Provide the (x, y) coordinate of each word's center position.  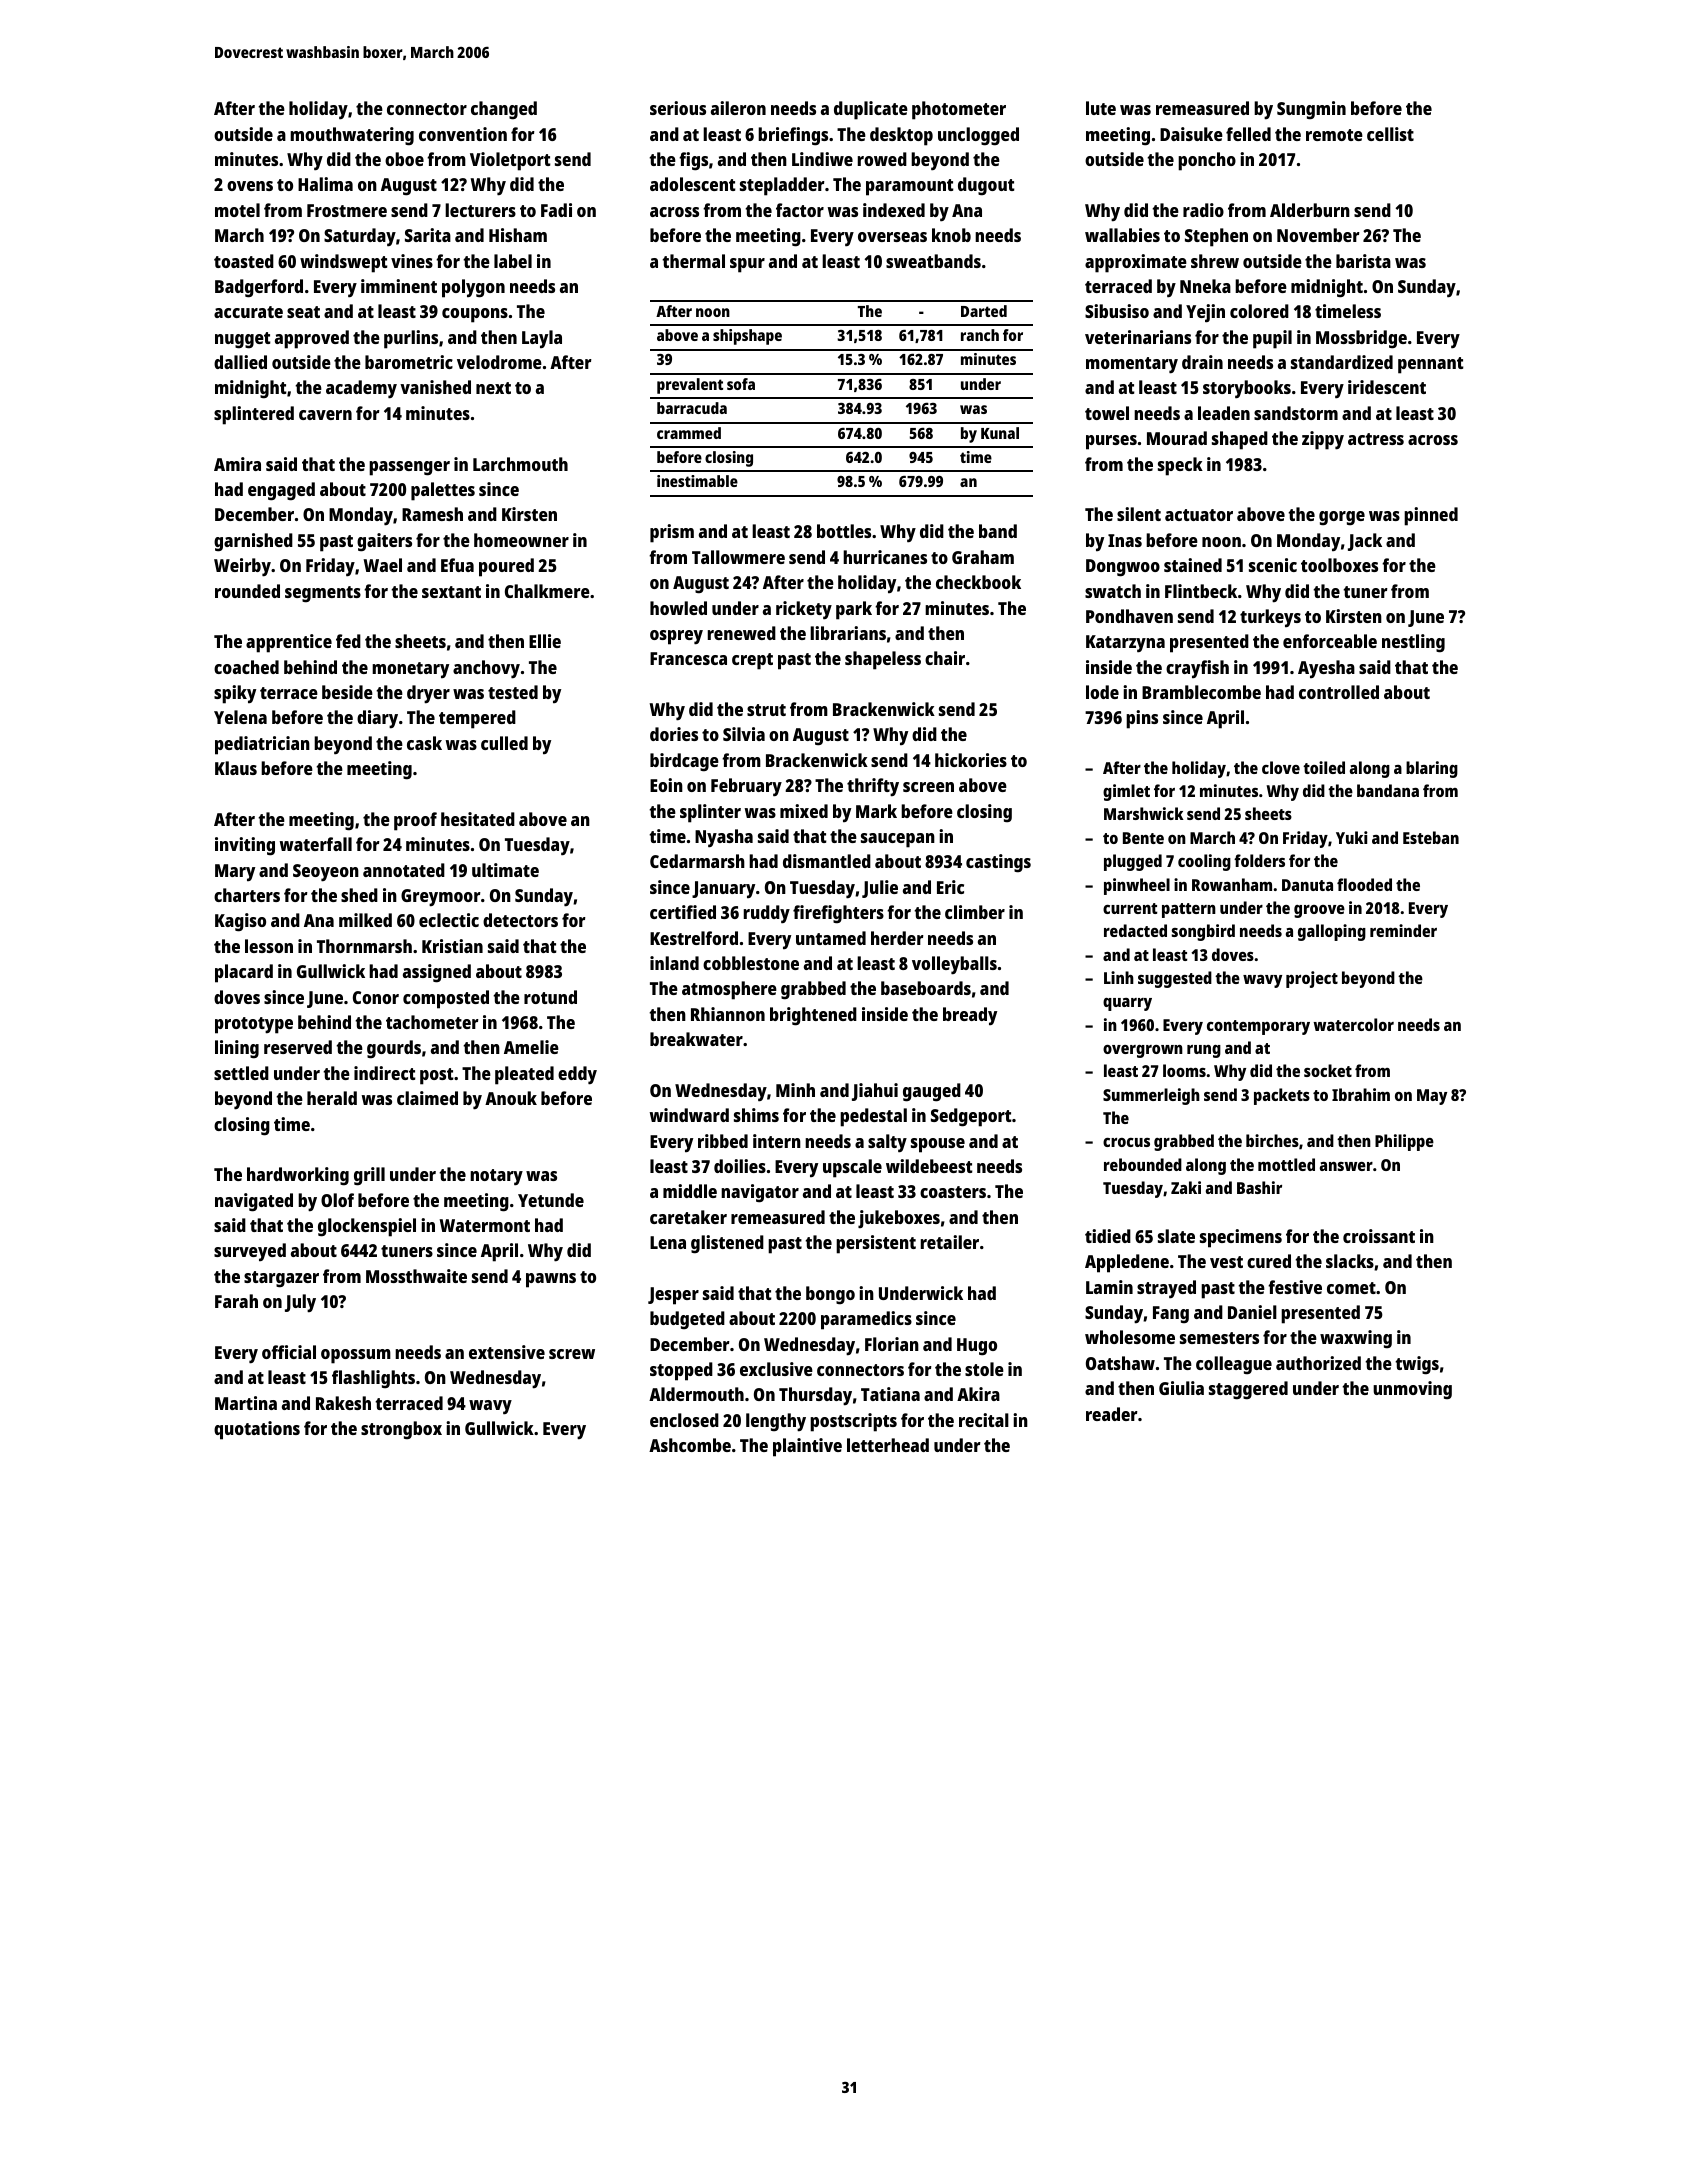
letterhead (888, 1445)
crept (752, 661)
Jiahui (875, 1092)
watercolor (1353, 1024)
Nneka (1205, 286)
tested (513, 692)
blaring (1432, 769)
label (513, 261)
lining (237, 1049)
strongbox (401, 1430)
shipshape (747, 337)
